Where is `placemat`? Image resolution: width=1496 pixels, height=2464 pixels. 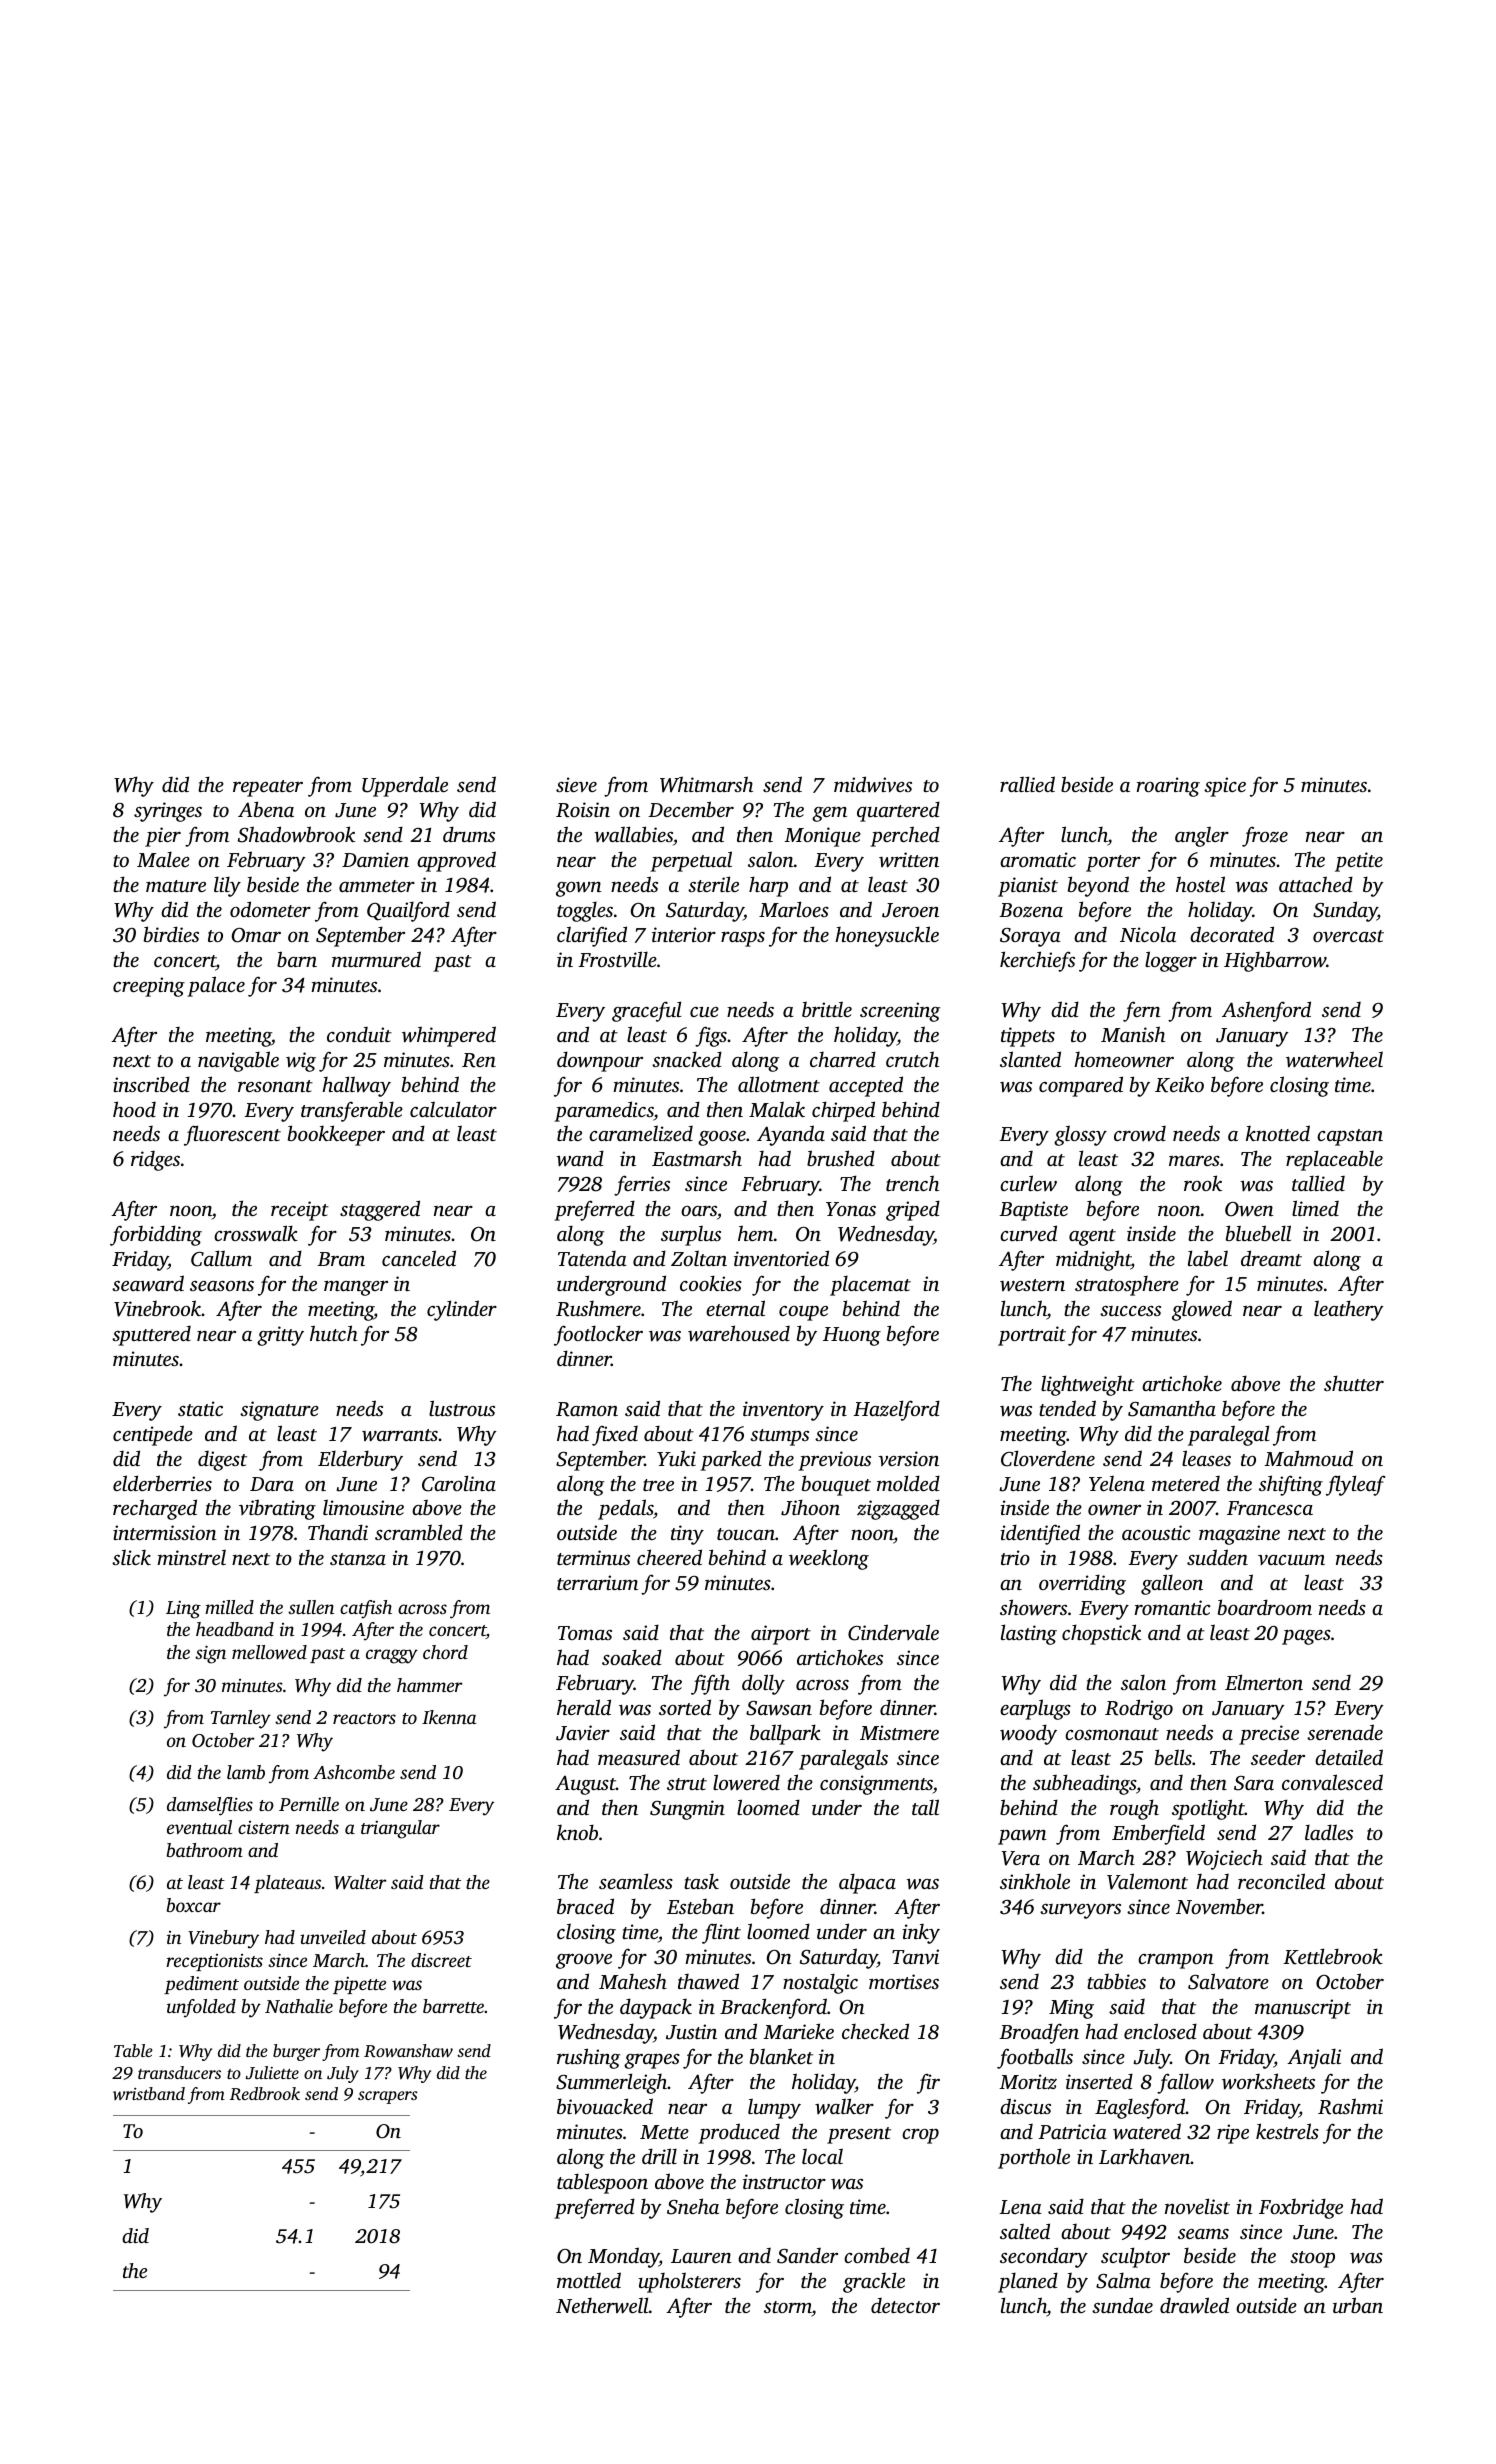
placemat is located at coordinates (870, 1286).
